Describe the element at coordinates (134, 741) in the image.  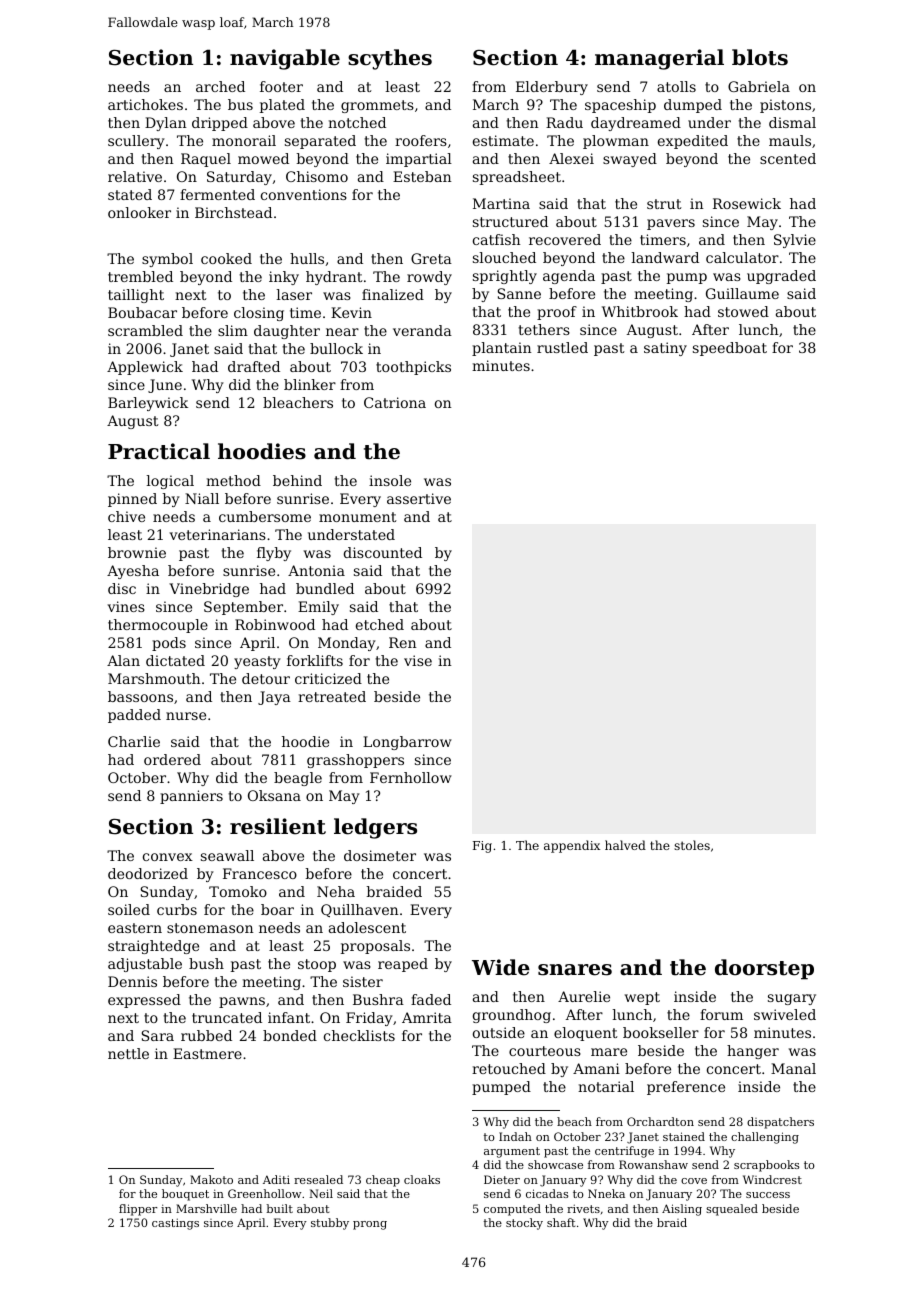
I see `Charlie` at that location.
